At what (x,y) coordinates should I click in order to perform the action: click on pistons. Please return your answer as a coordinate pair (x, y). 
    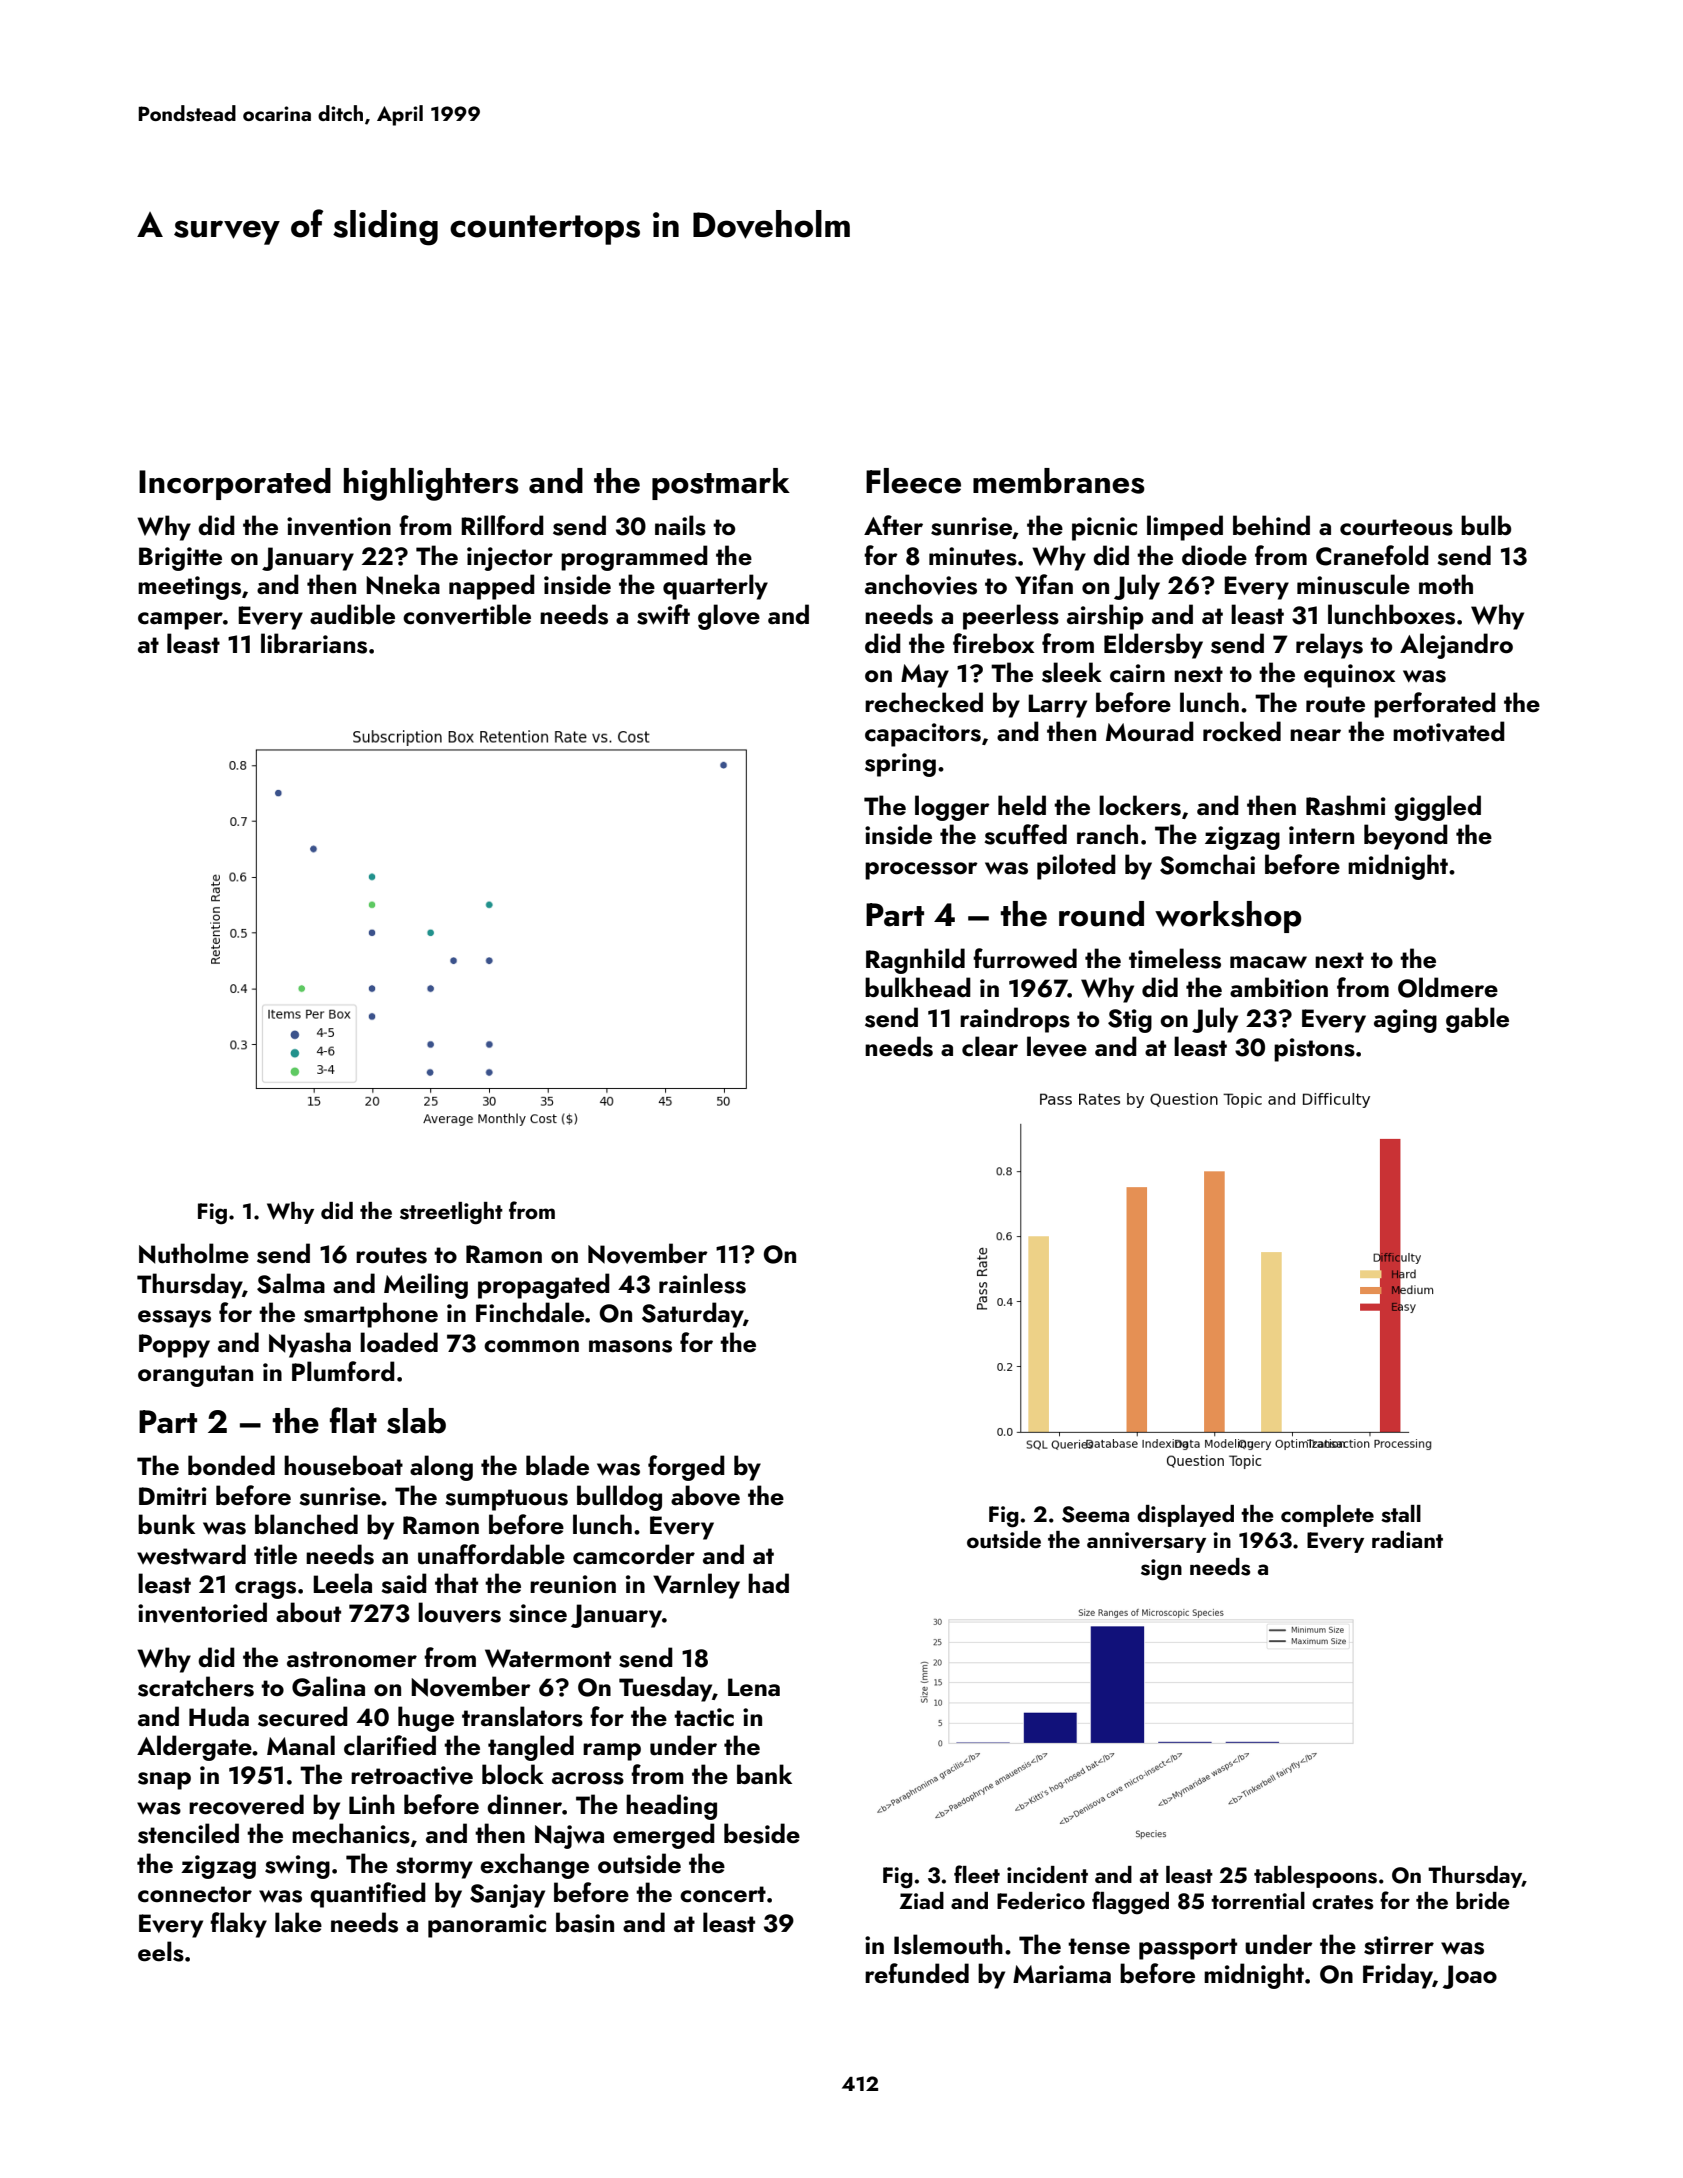
    Looking at the image, I should click on (1314, 1050).
